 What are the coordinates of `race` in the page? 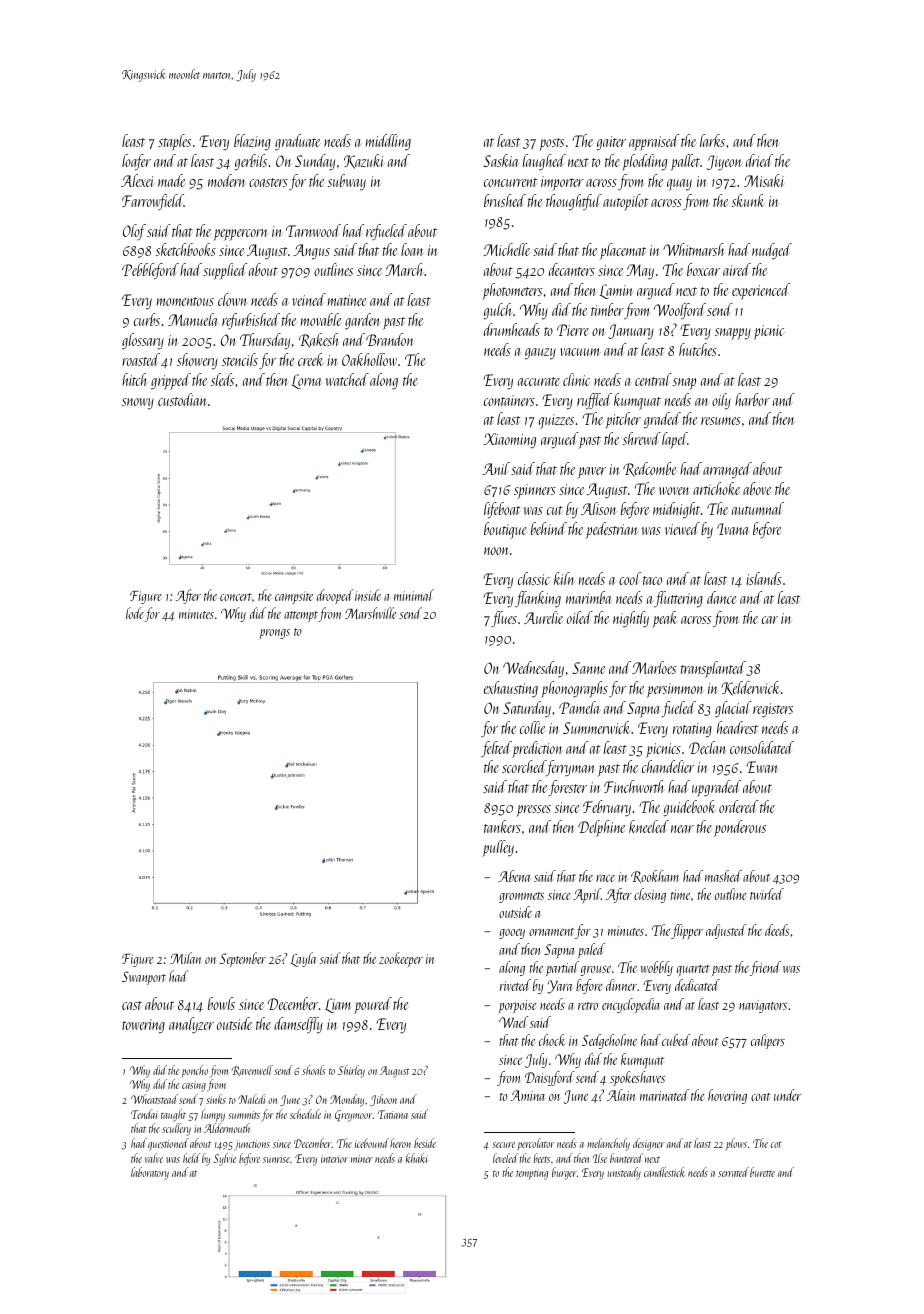 It's located at (605, 878).
